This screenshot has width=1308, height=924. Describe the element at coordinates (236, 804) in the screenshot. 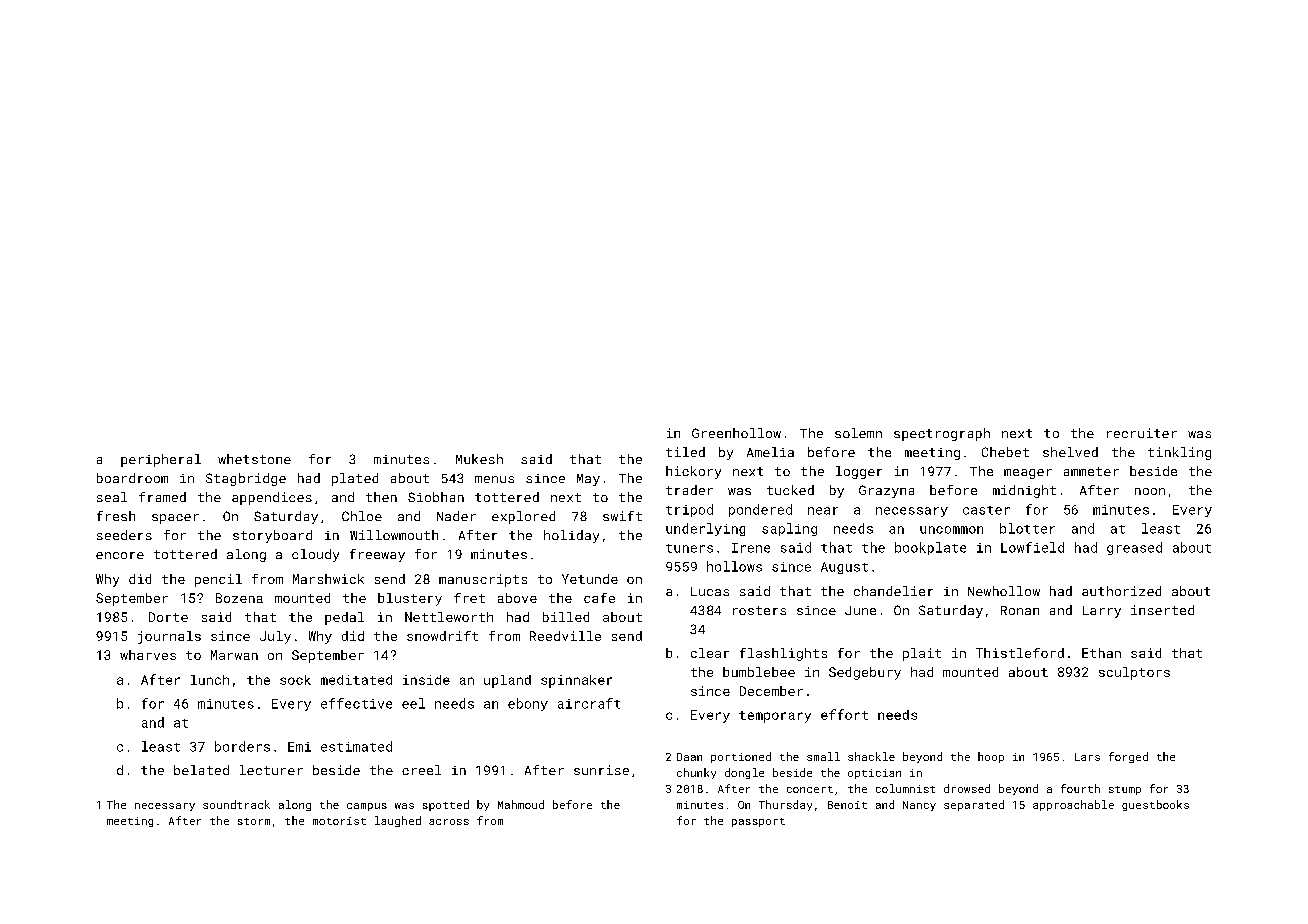

I see `soundtrack` at that location.
